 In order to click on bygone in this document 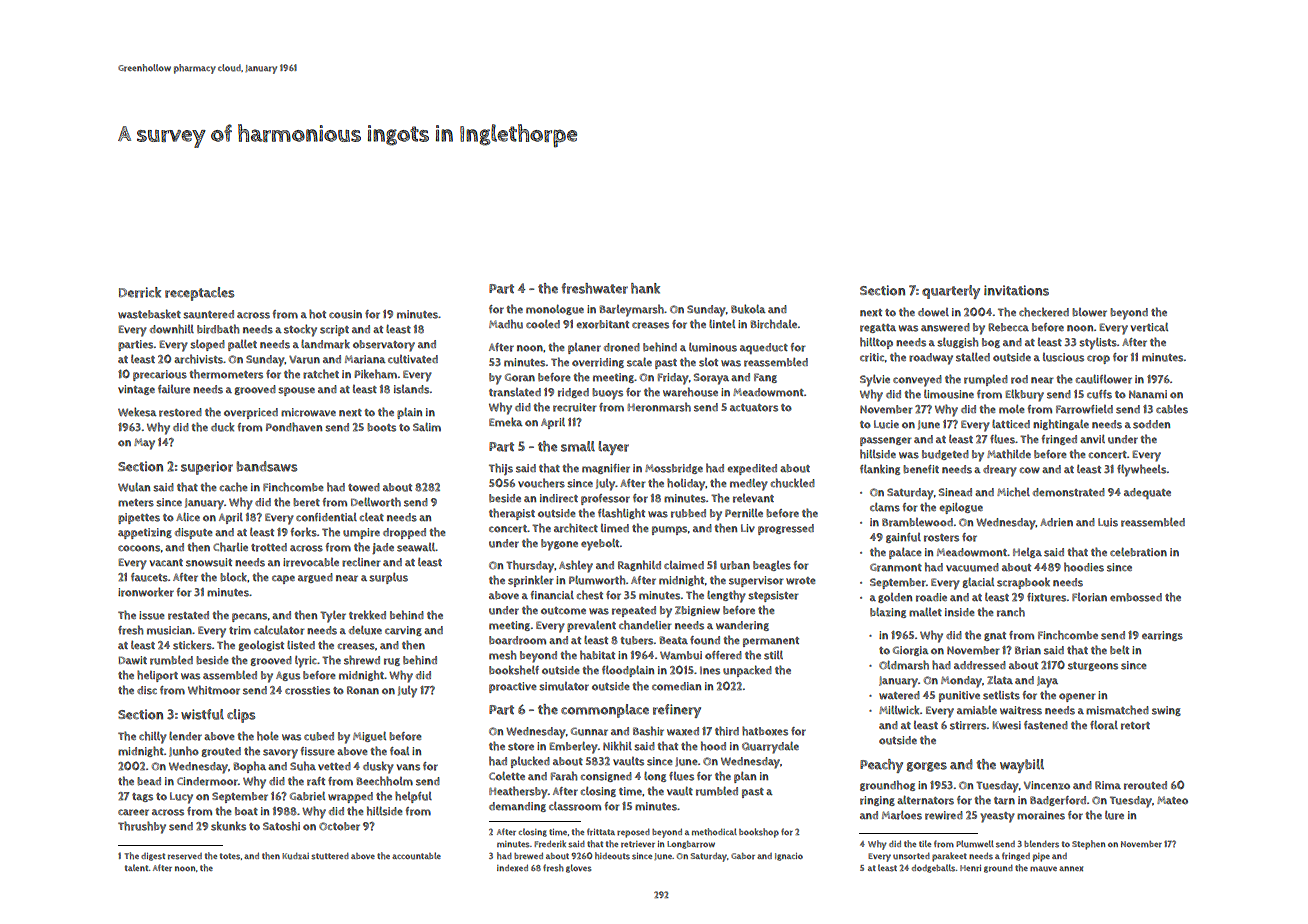, I will do `click(559, 545)`.
